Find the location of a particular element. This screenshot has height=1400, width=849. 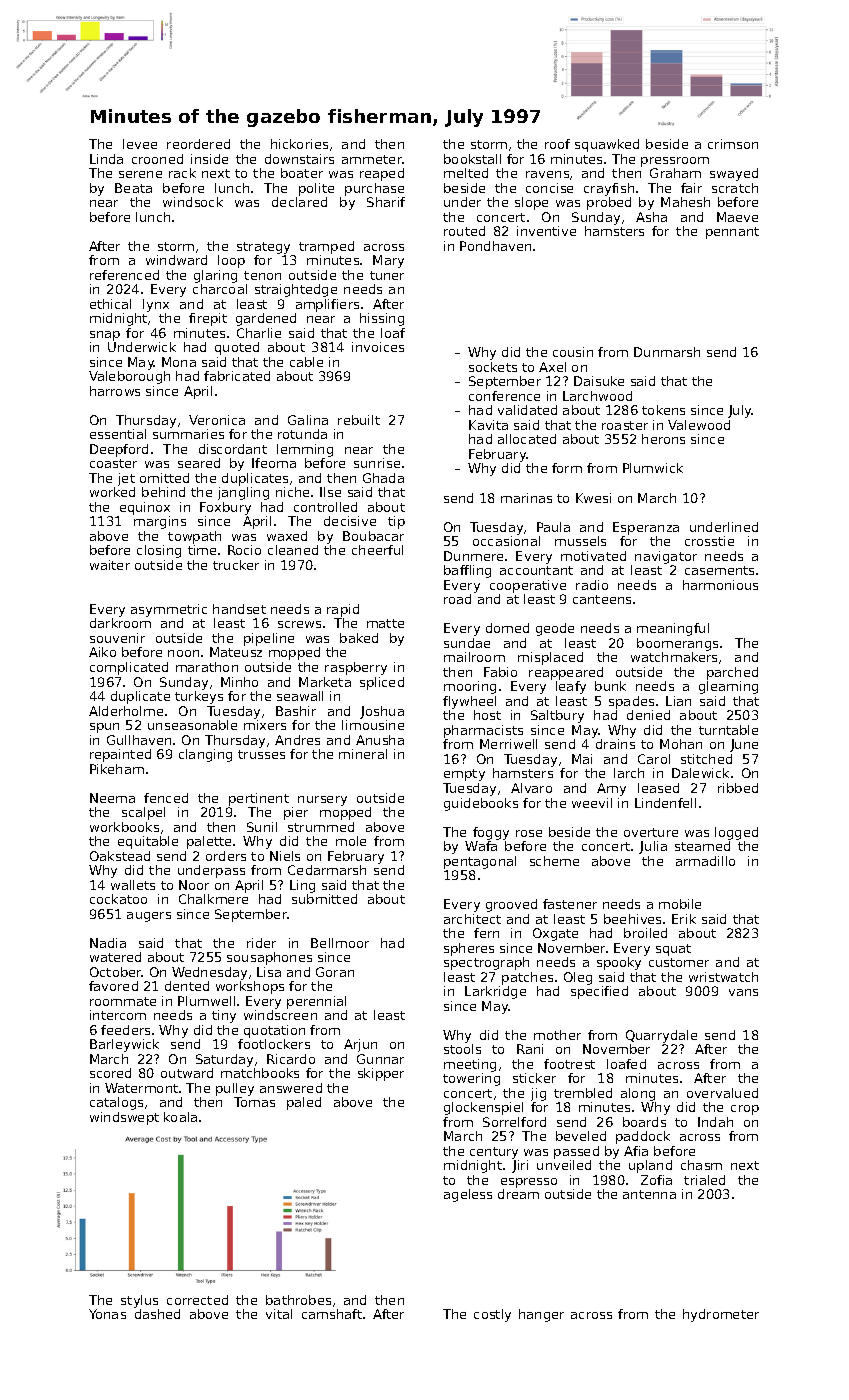

summaries is located at coordinates (188, 434).
